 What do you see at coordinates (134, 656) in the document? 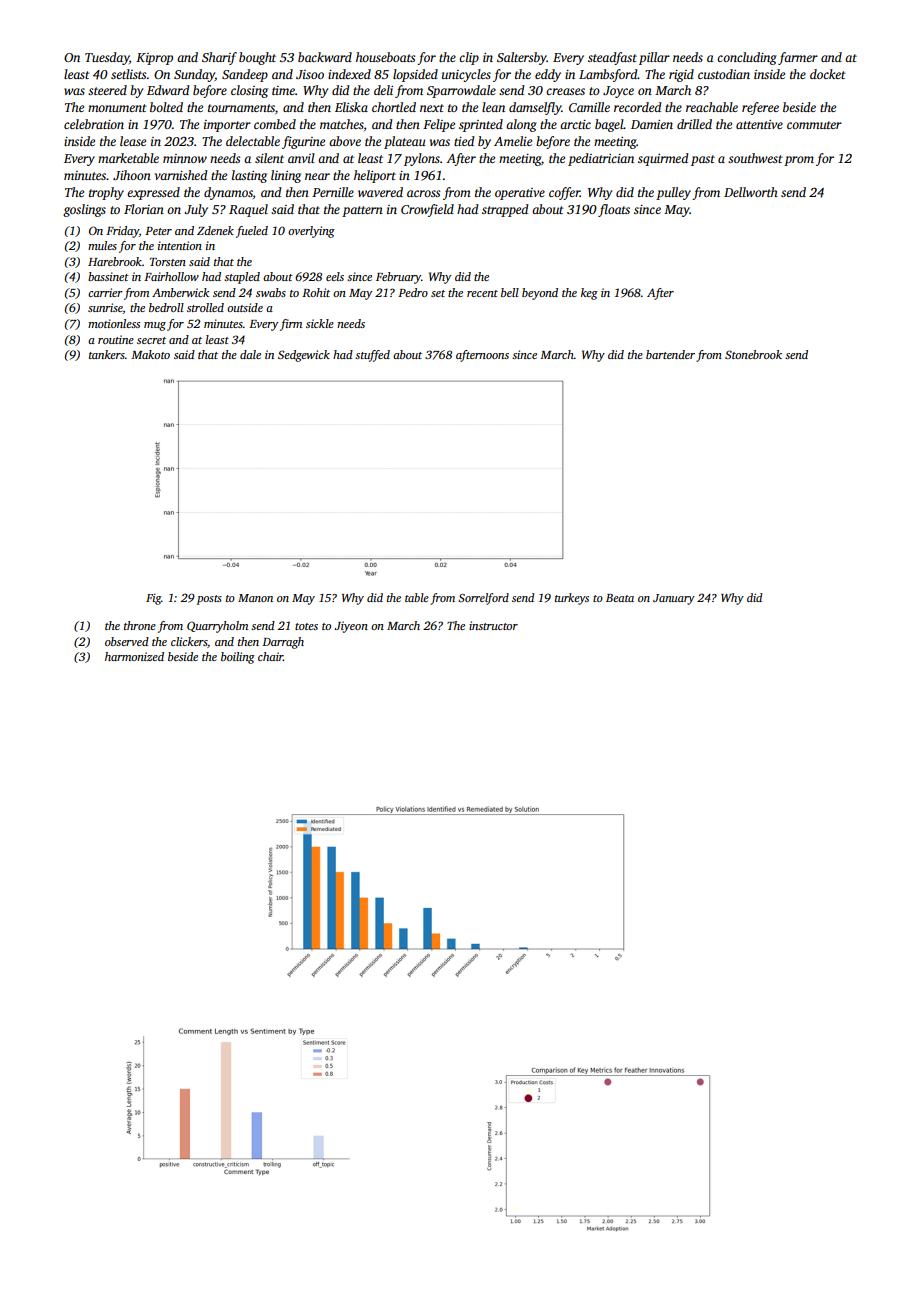
I see `harmonized` at bounding box center [134, 656].
